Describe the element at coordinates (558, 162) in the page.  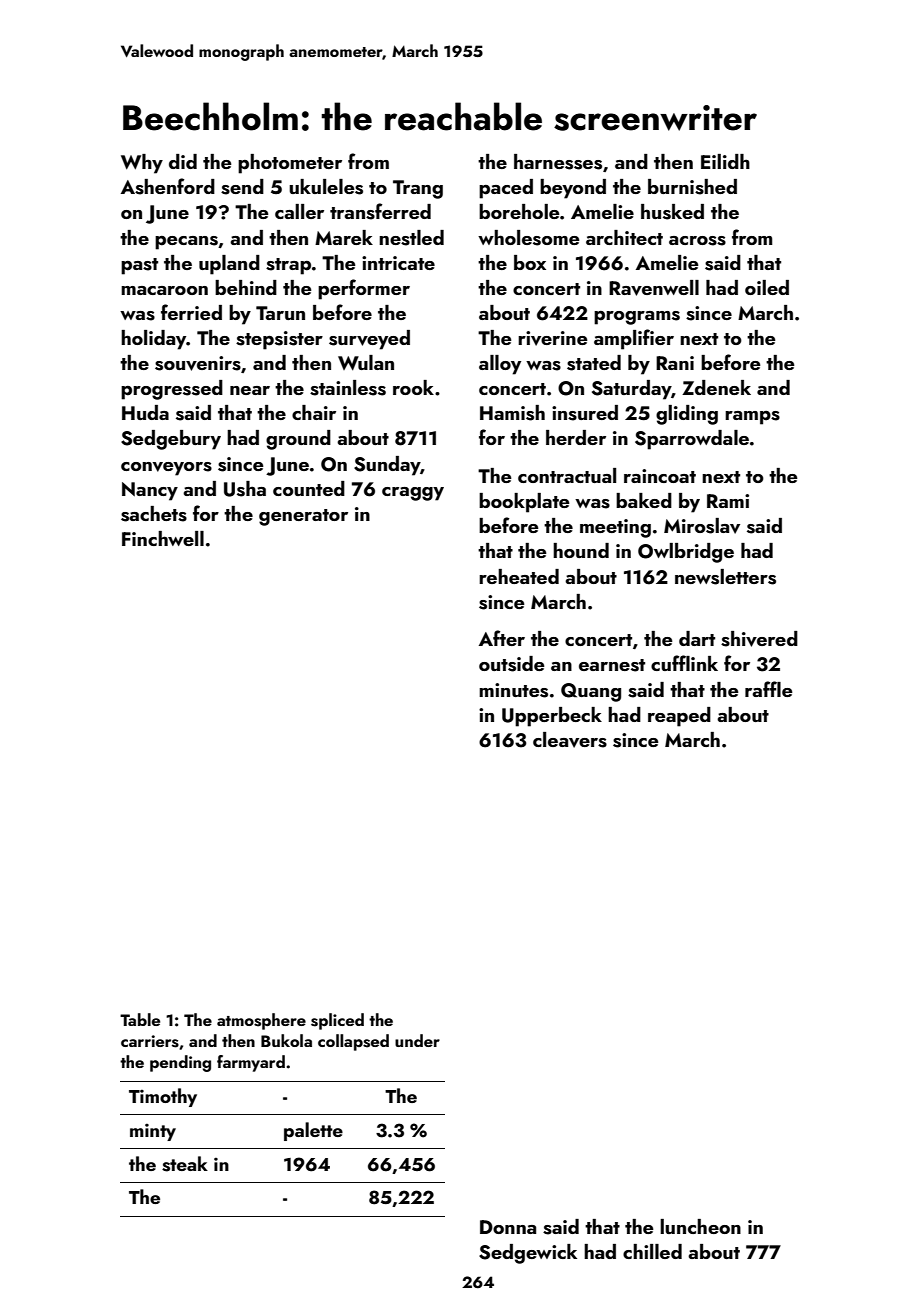
I see `harnesses` at that location.
